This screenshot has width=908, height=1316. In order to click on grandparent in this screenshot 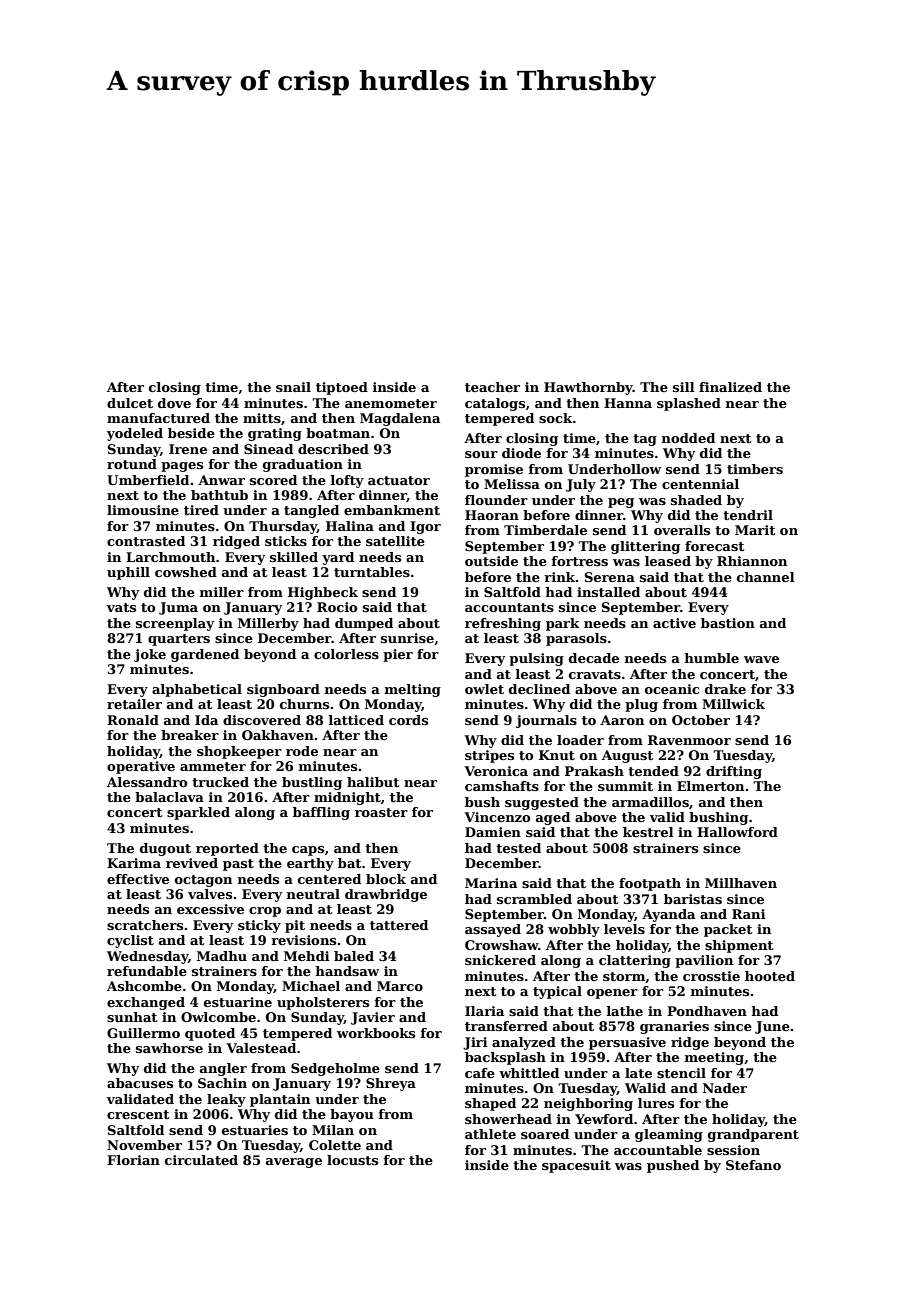, I will do `click(753, 1135)`.
